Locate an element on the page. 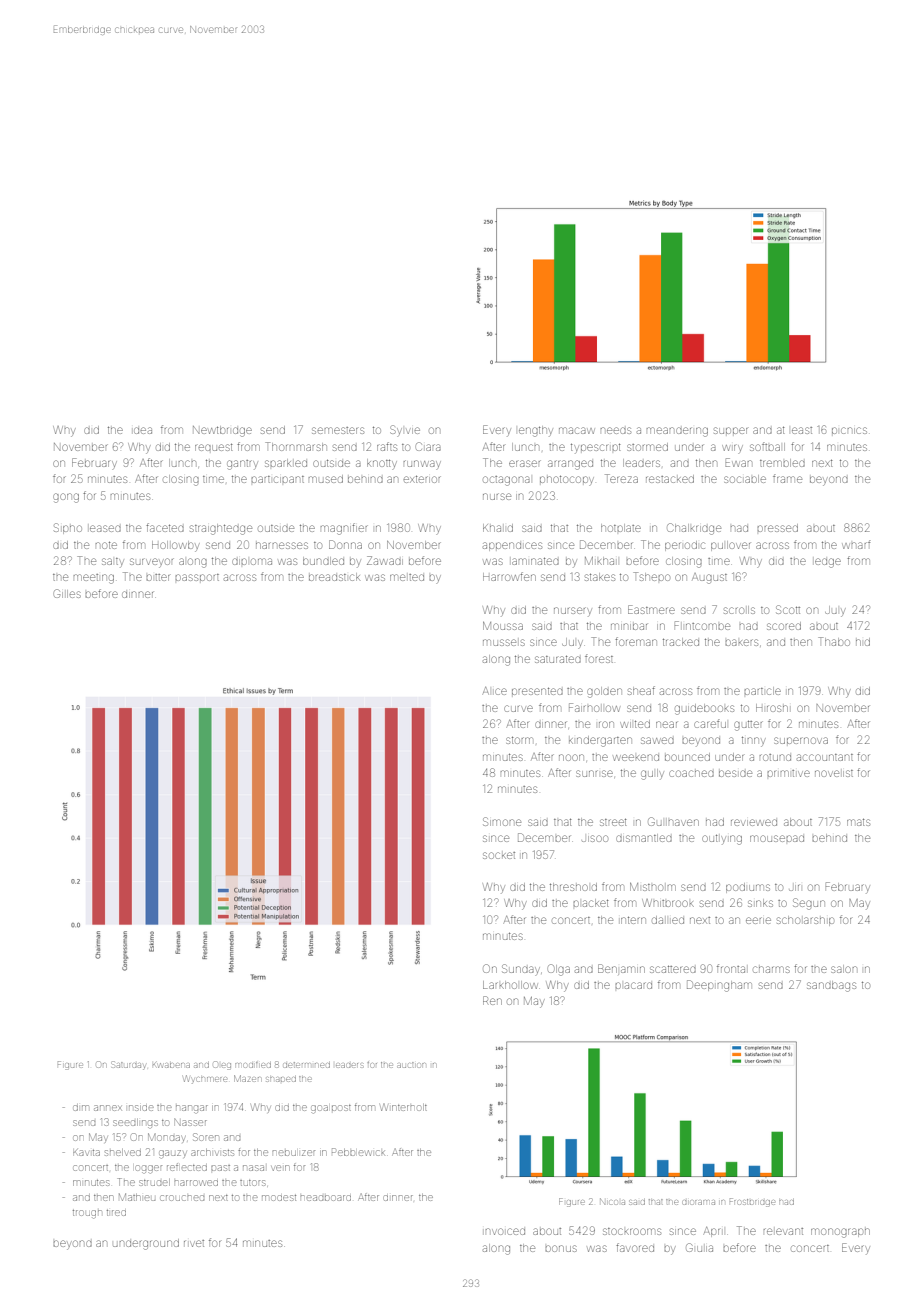  favored is located at coordinates (635, 1247).
